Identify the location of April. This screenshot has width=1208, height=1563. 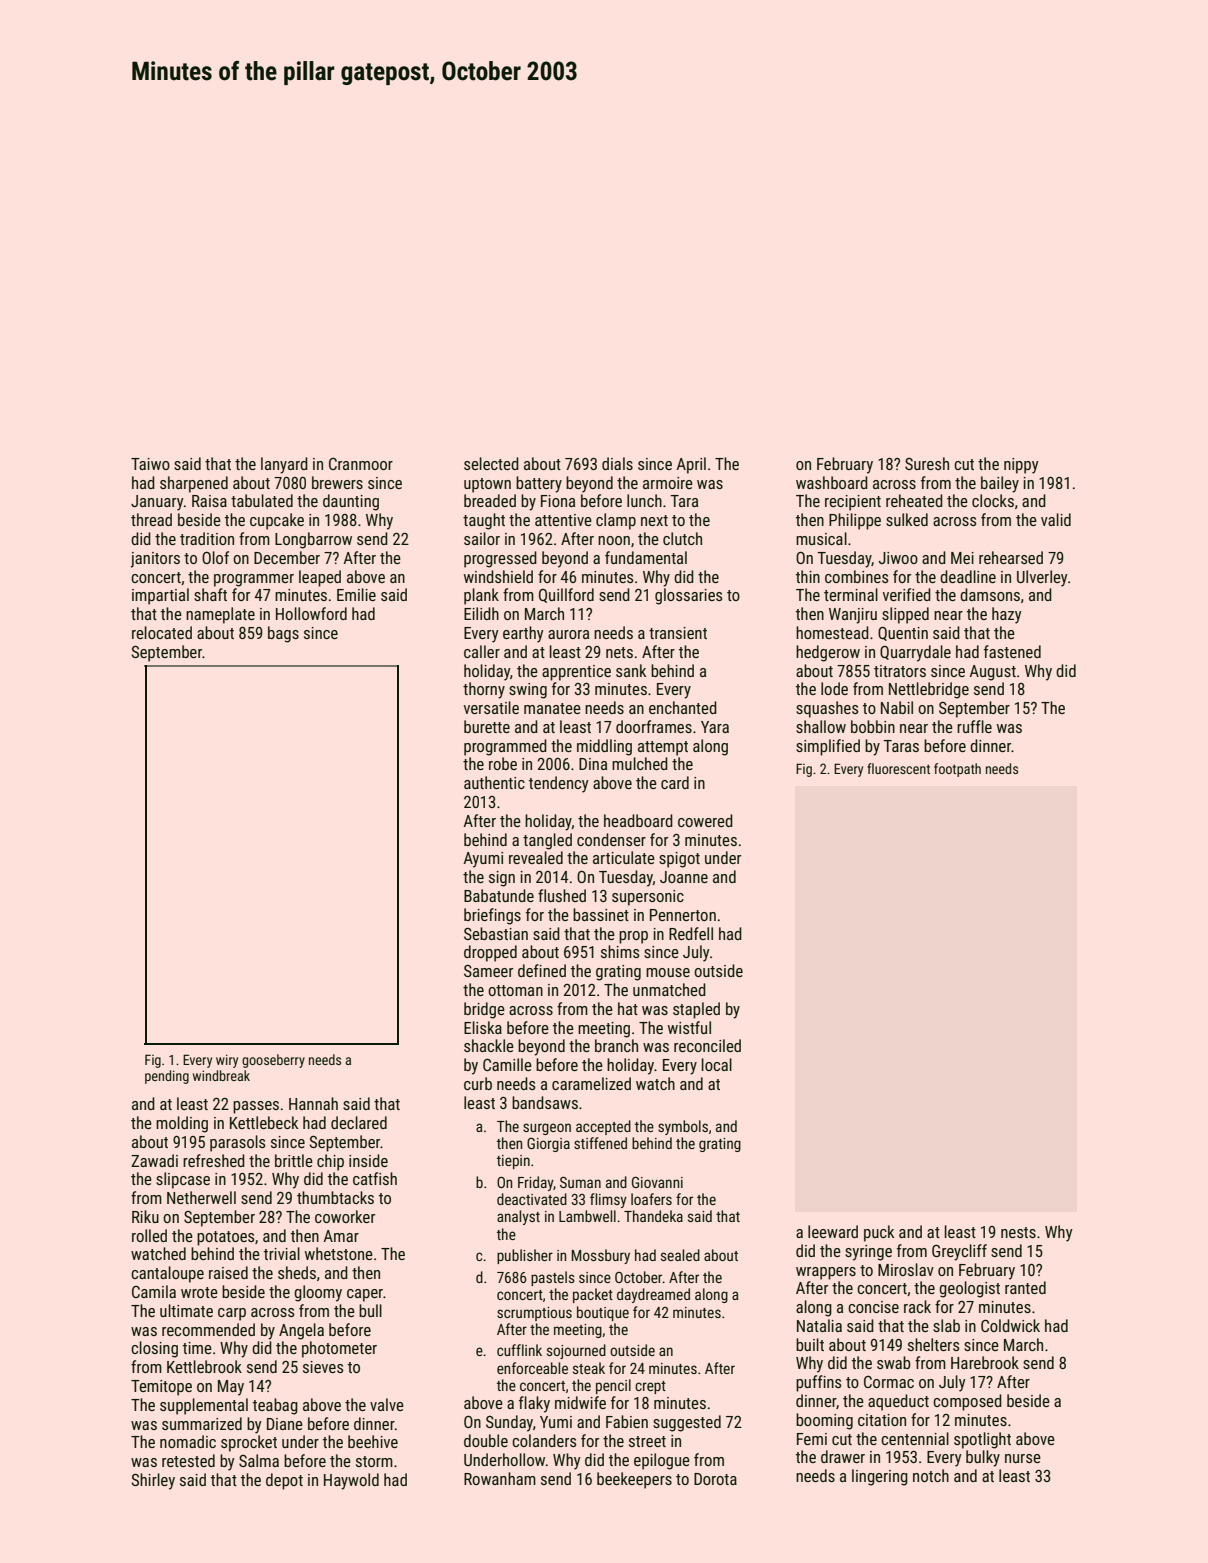
(691, 465).
